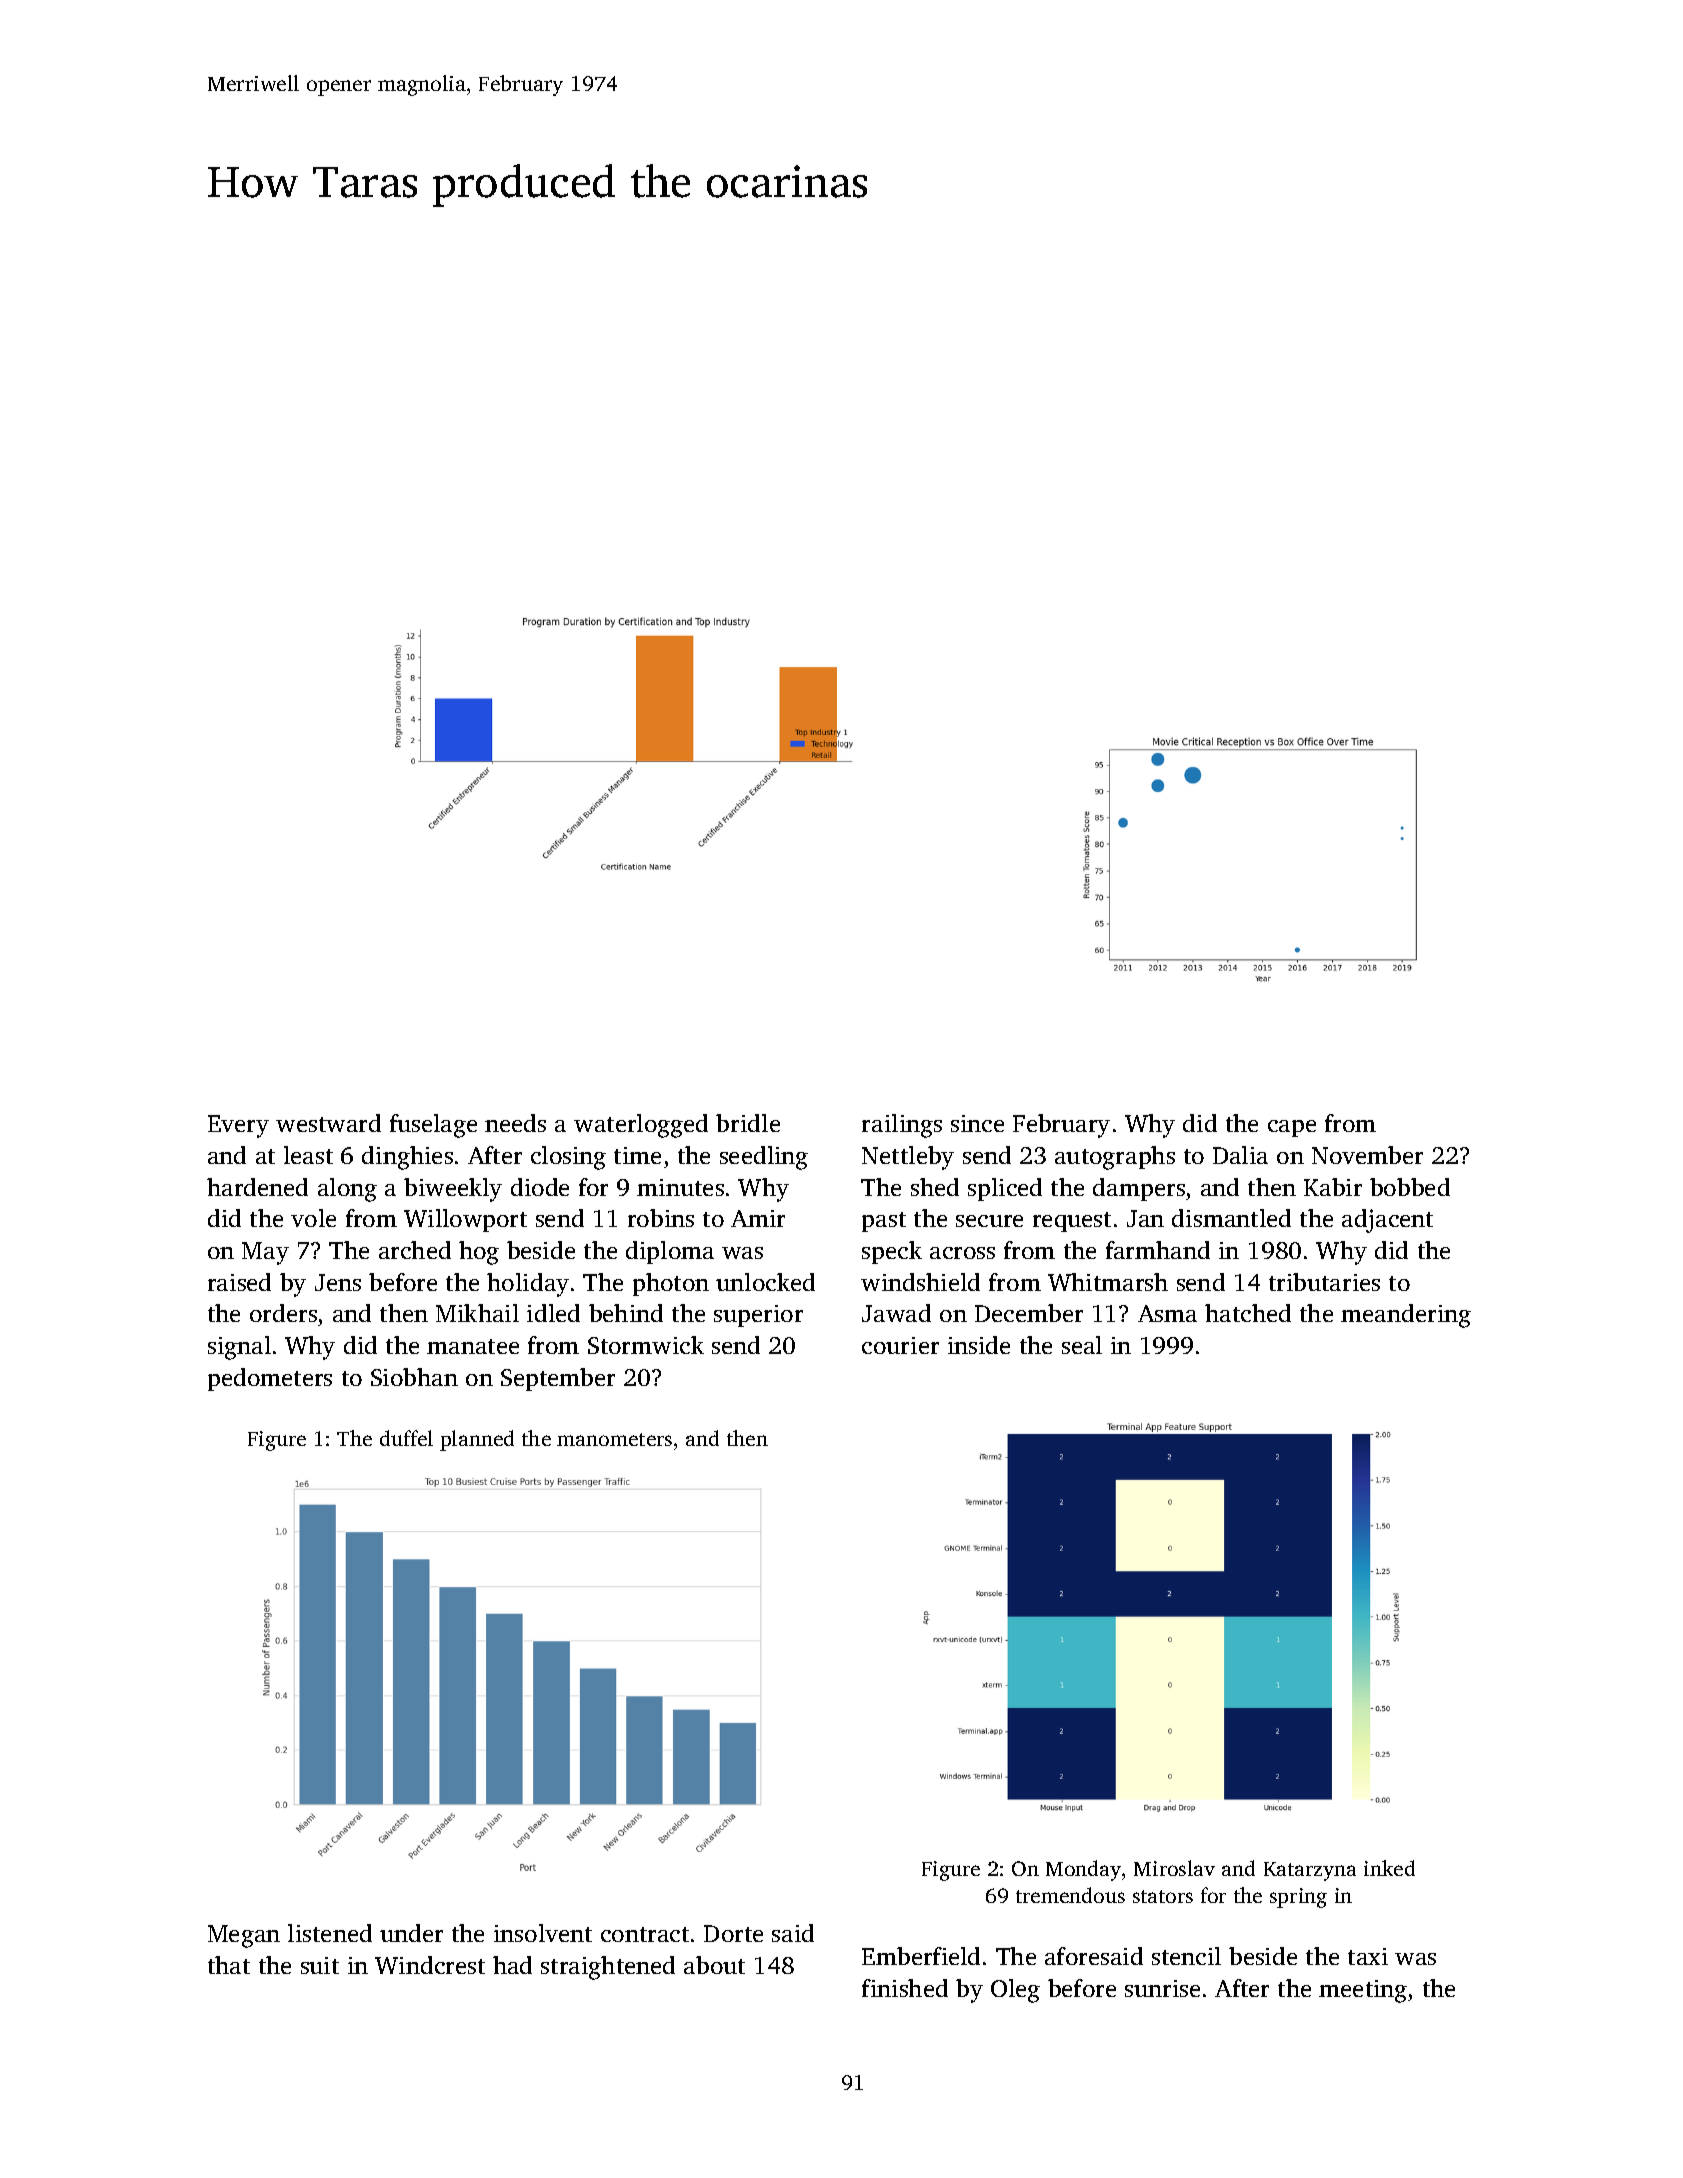  I want to click on seal, so click(1082, 1345).
